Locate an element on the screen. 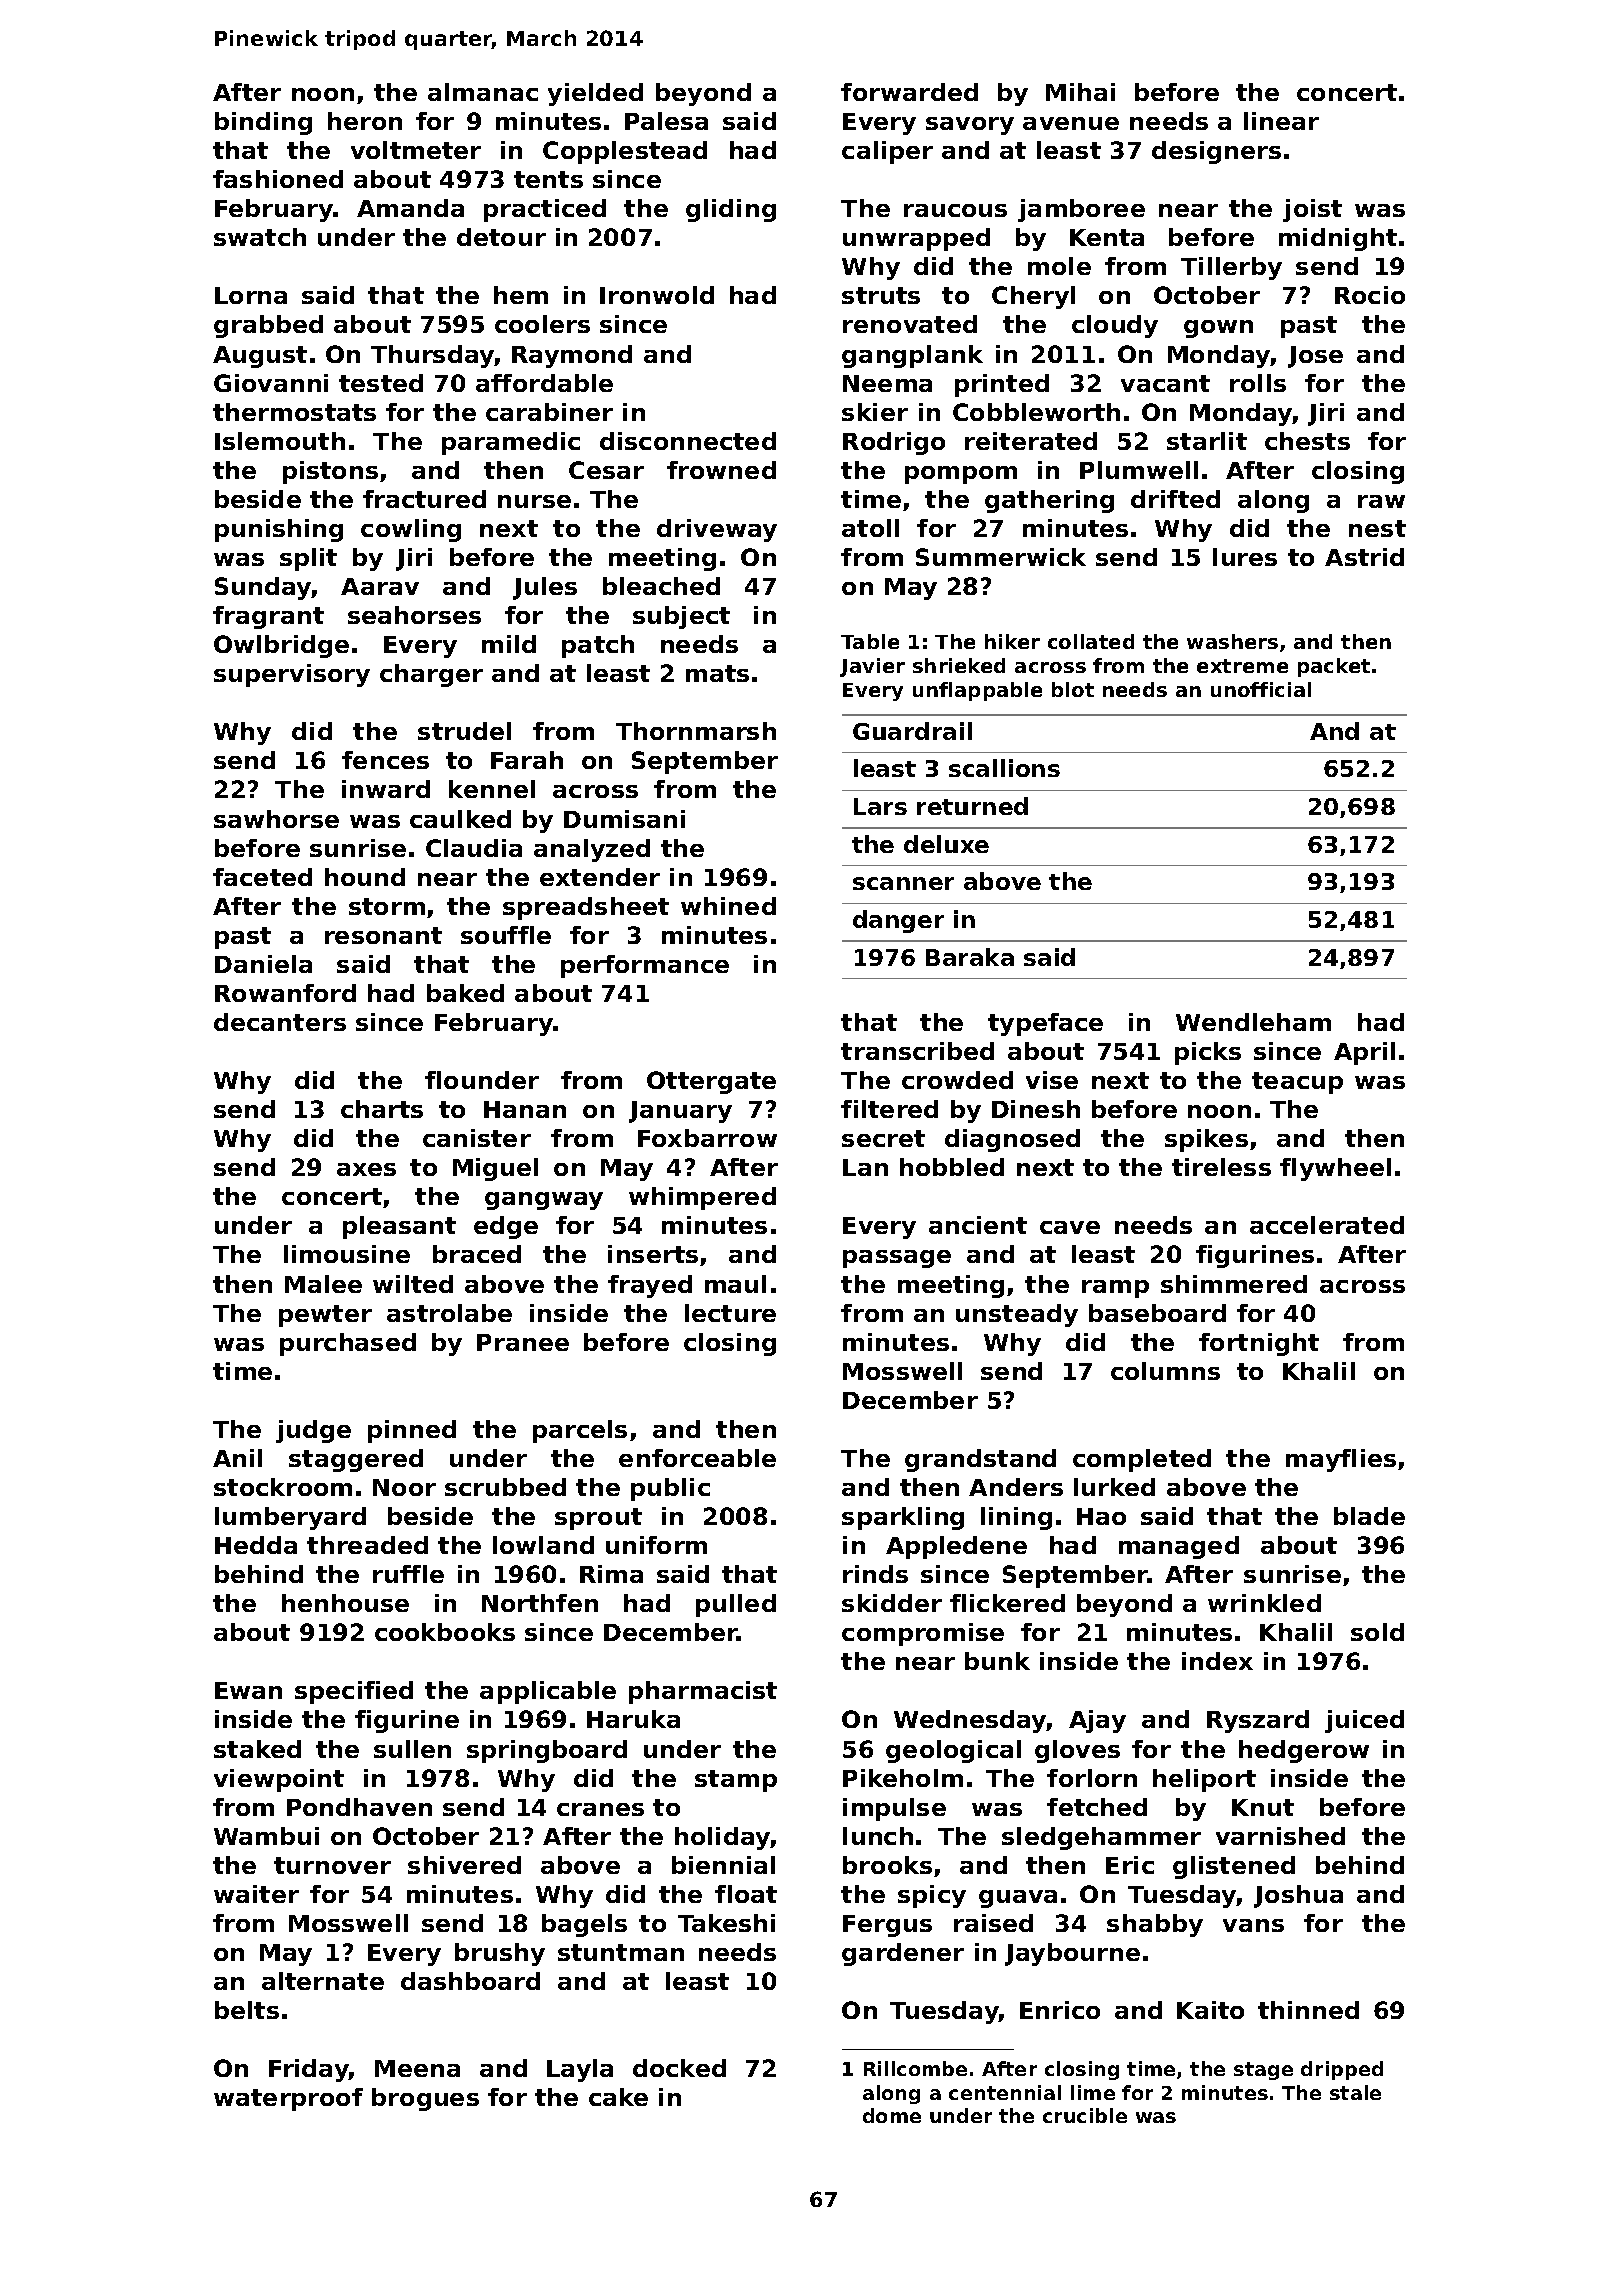  forwarded is located at coordinates (909, 92).
